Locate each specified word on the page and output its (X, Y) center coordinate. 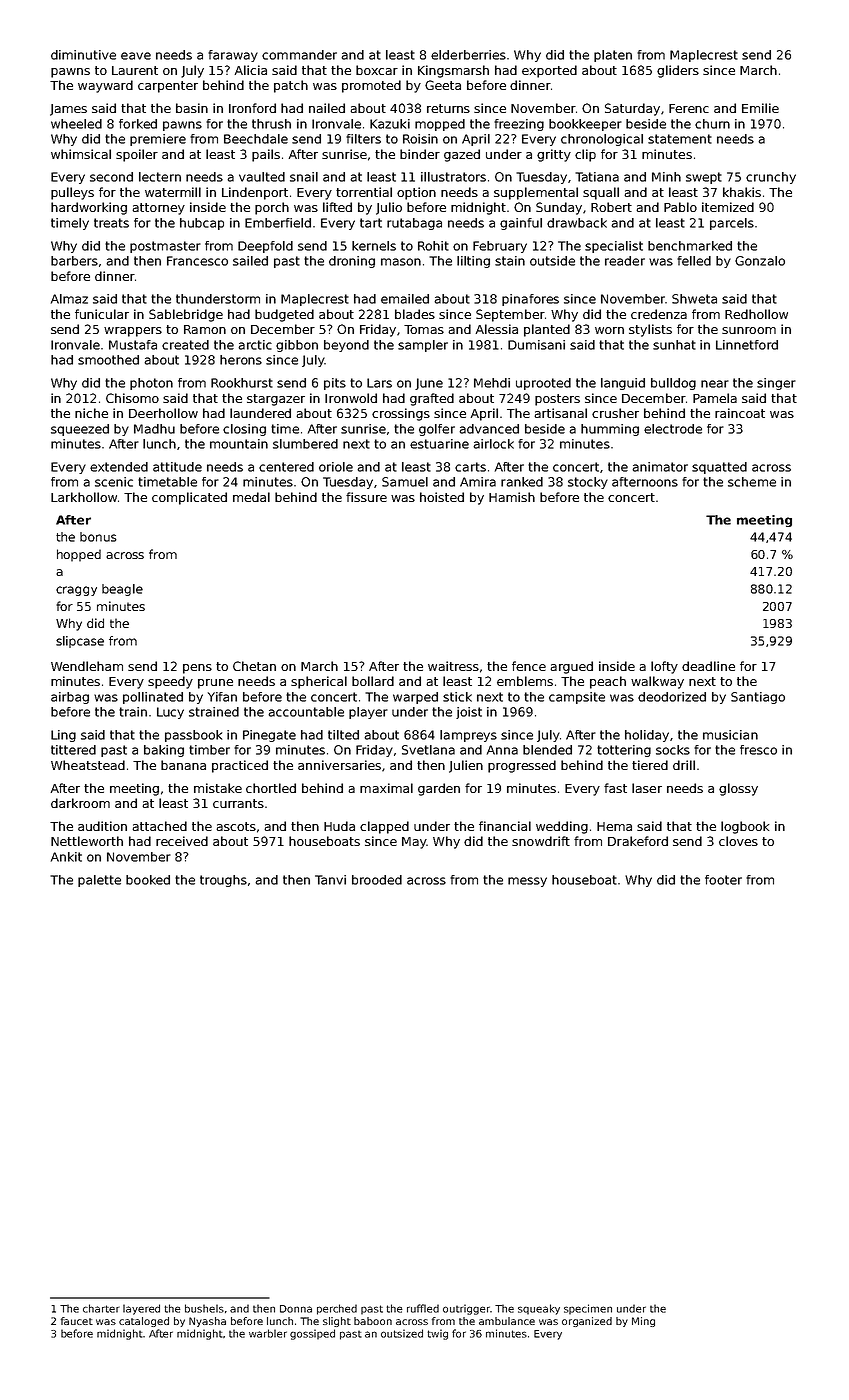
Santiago (758, 698)
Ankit (66, 857)
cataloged (144, 1322)
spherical (319, 682)
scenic (114, 482)
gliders (678, 71)
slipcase (80, 642)
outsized (402, 1333)
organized (587, 1322)
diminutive (83, 55)
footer (723, 880)
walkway (657, 682)
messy (527, 882)
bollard (373, 681)
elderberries (468, 55)
